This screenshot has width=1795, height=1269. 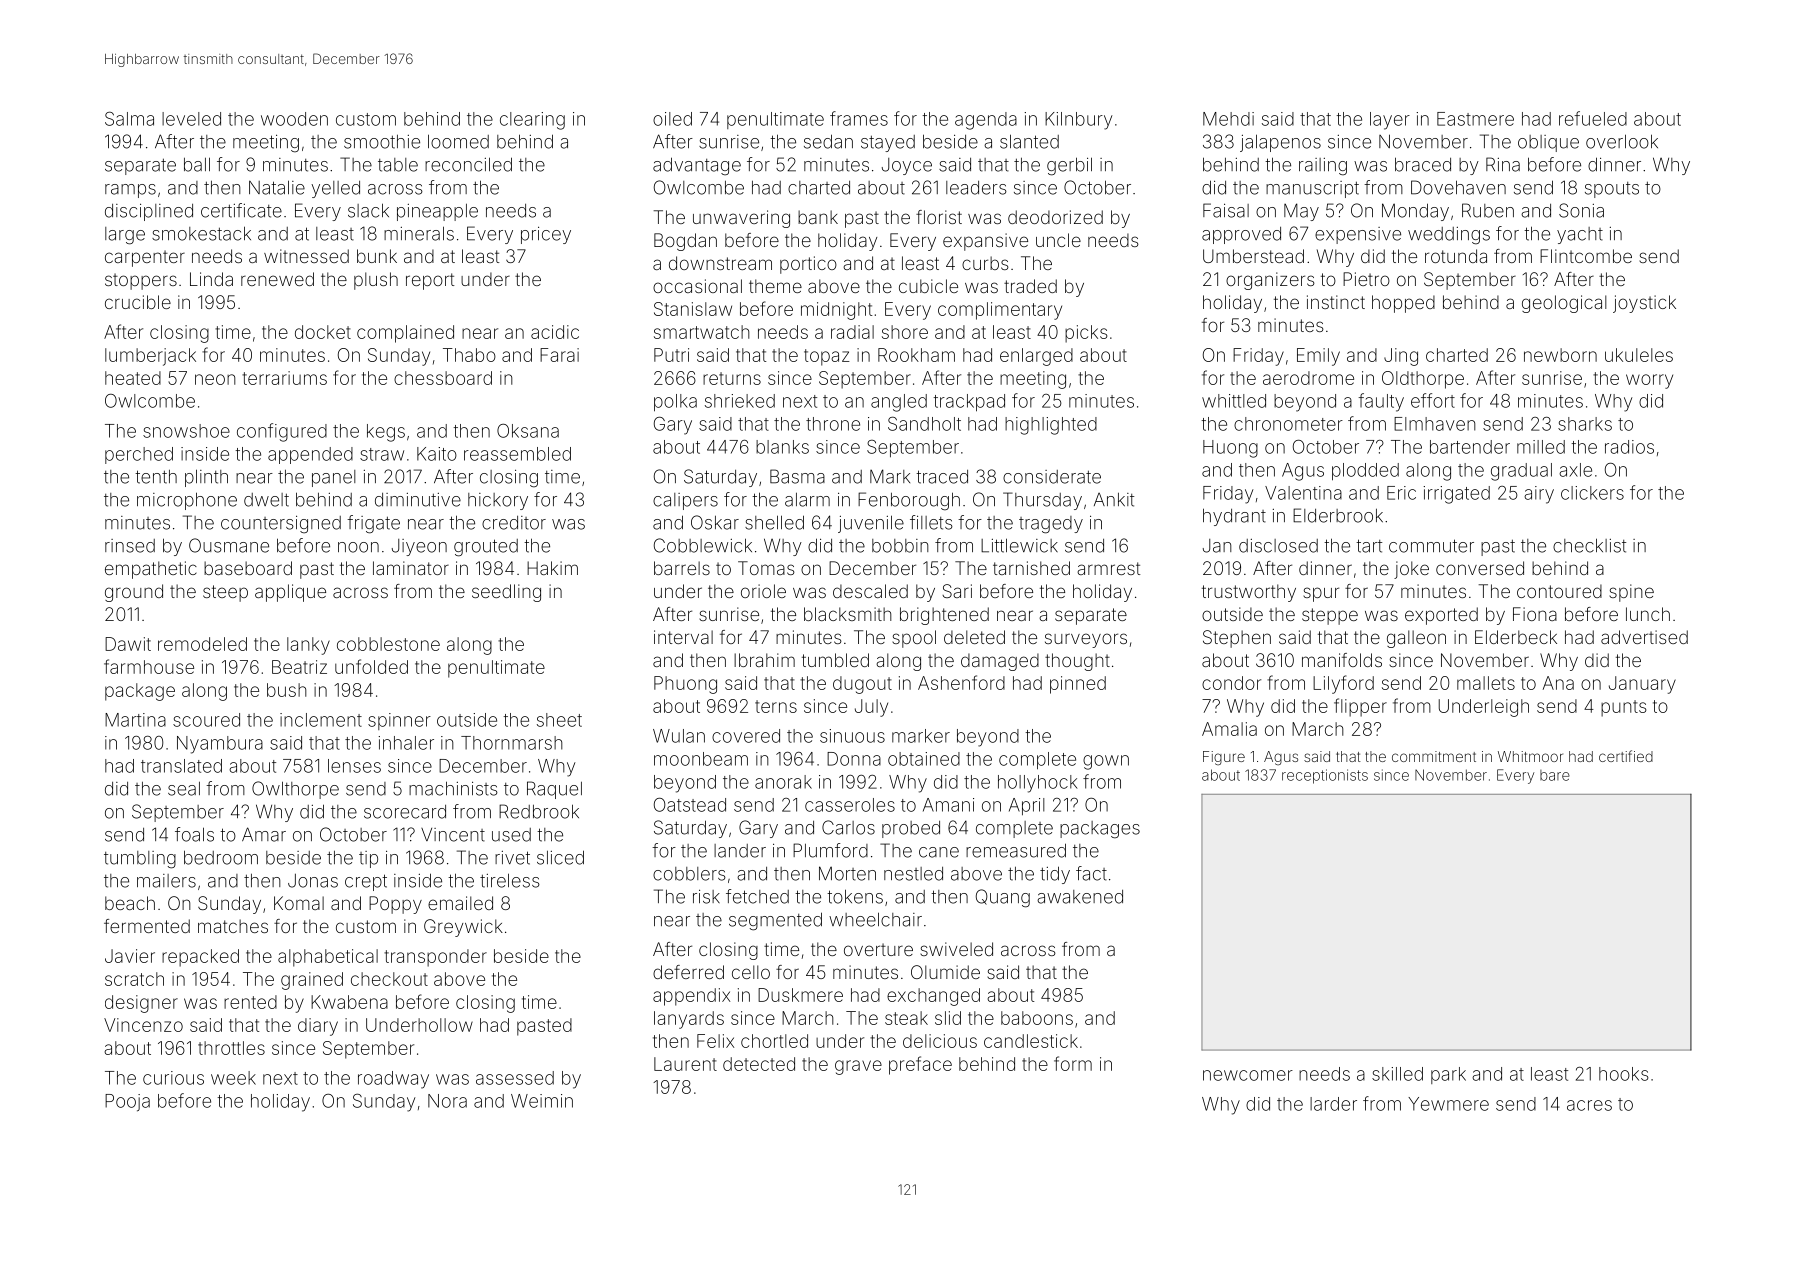 I want to click on stoppers, so click(x=141, y=281).
